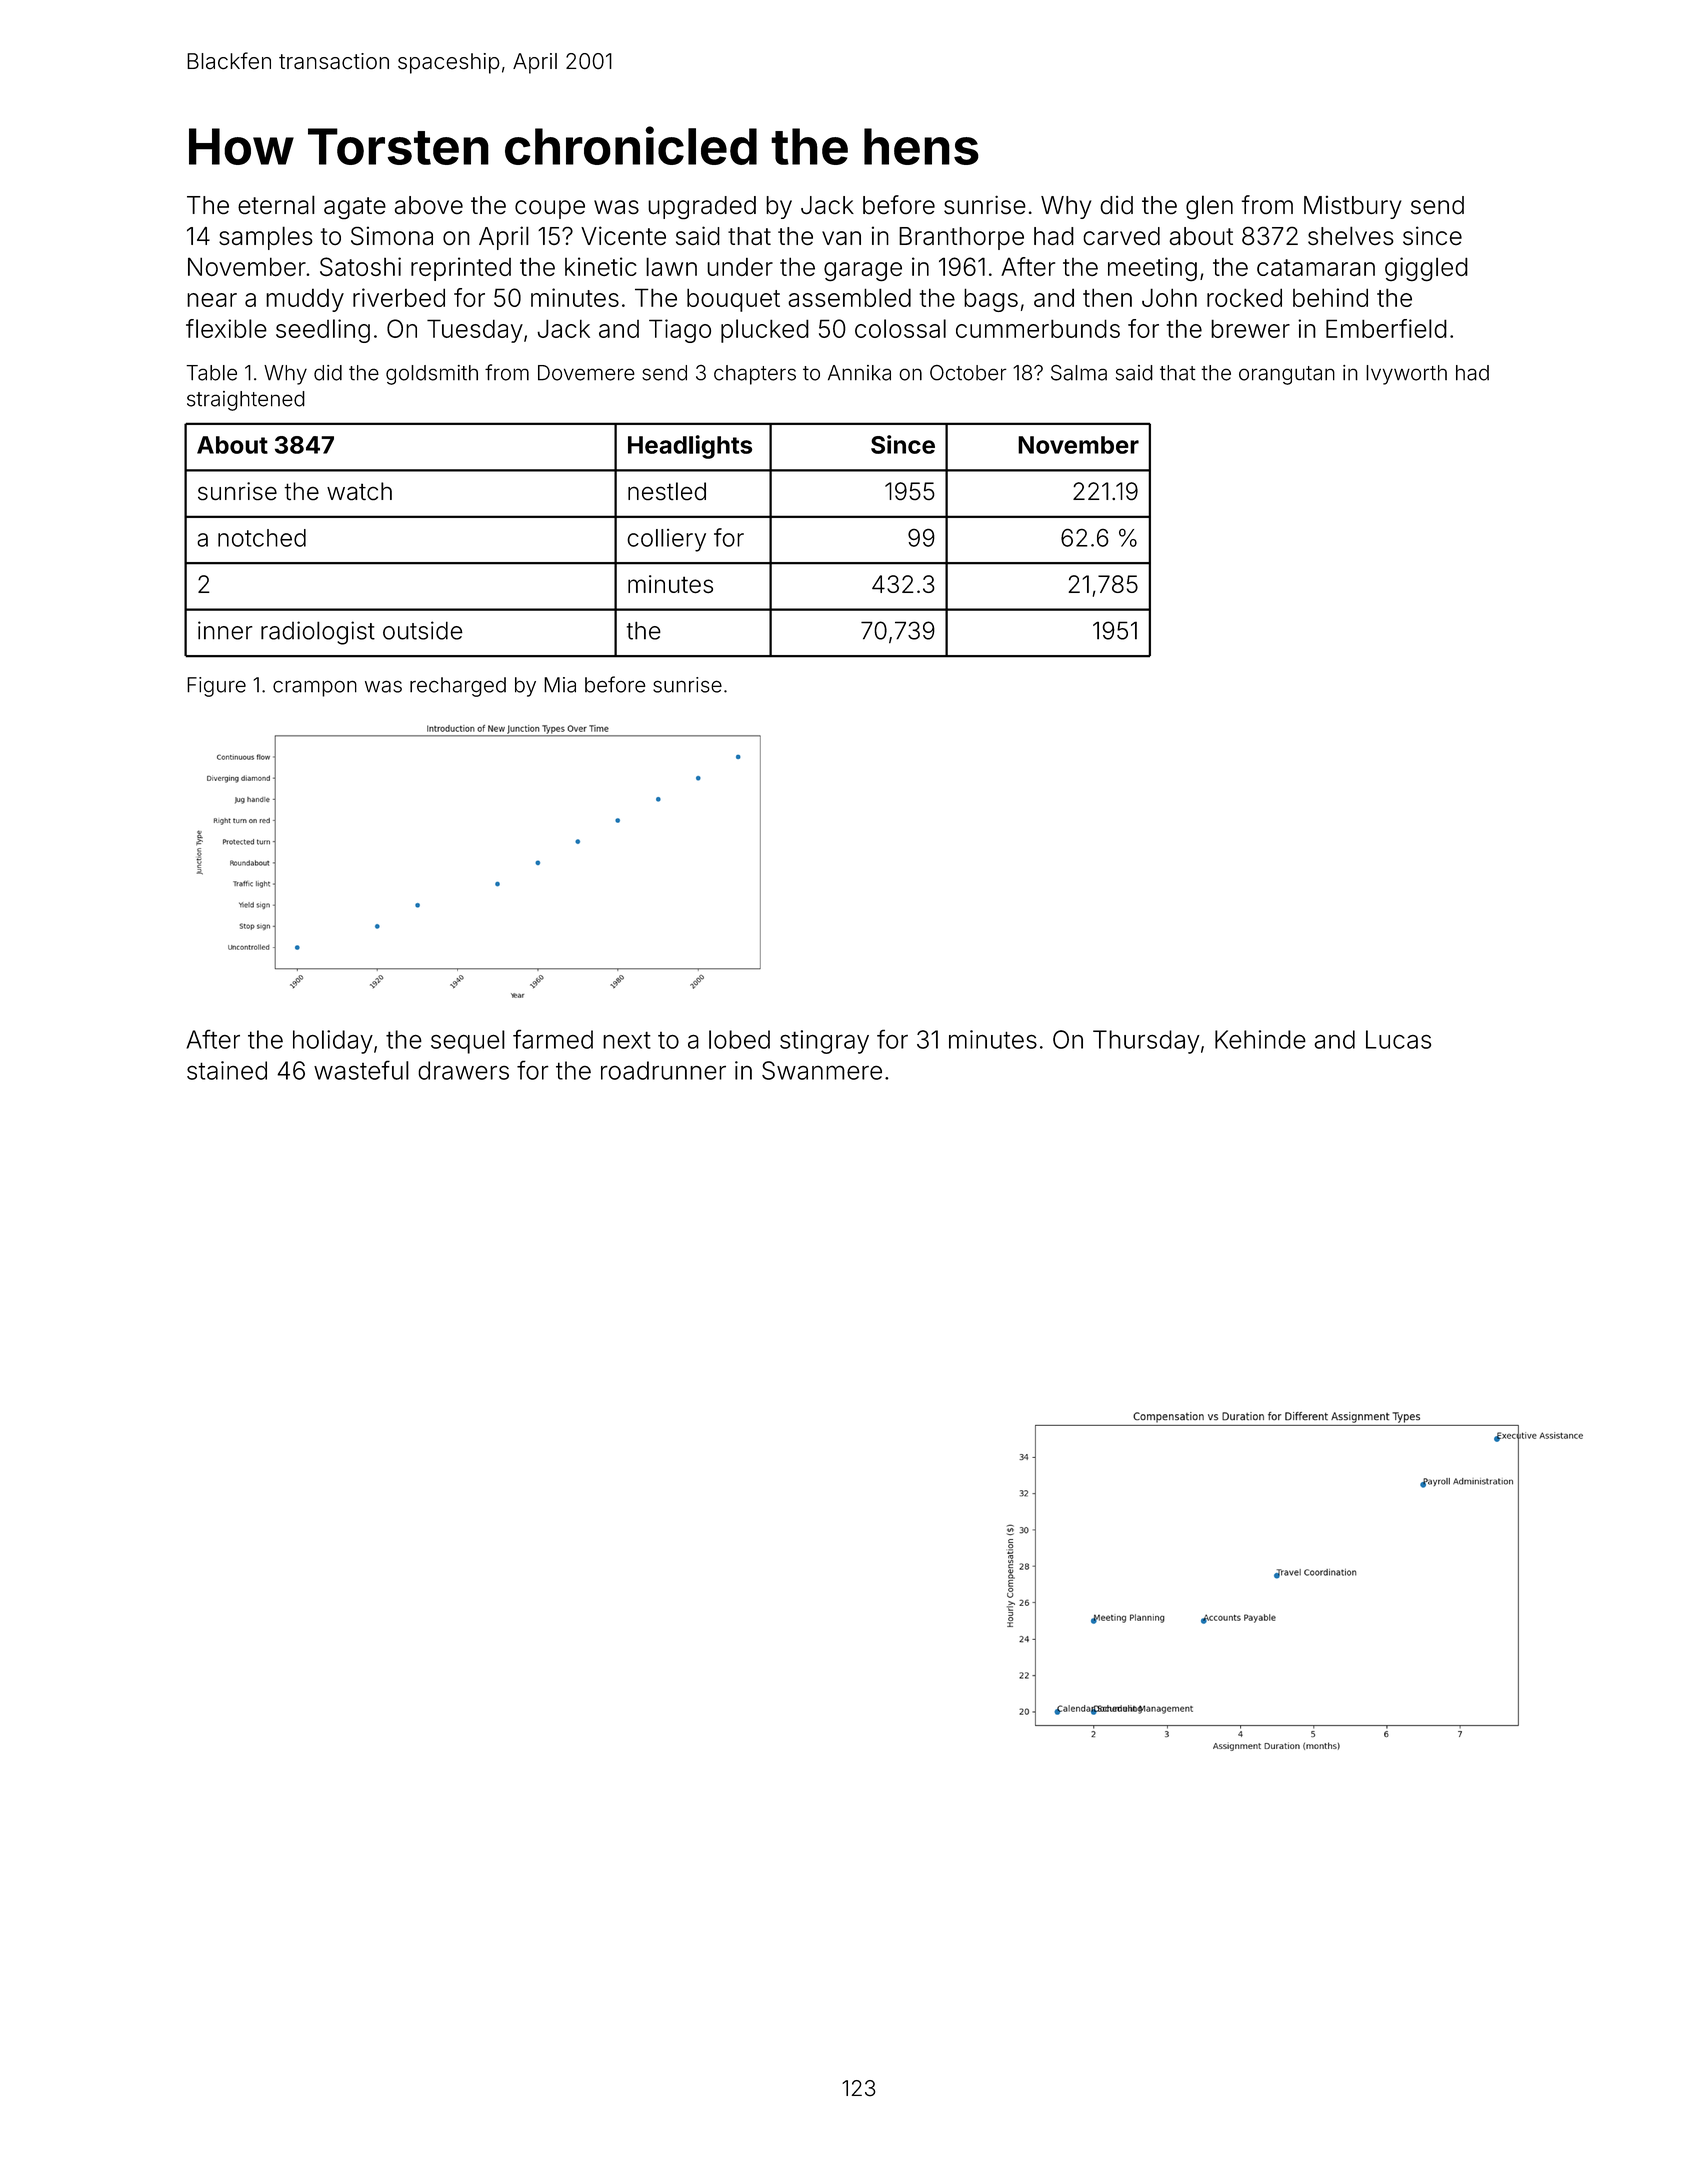  What do you see at coordinates (429, 205) in the screenshot?
I see `above` at bounding box center [429, 205].
